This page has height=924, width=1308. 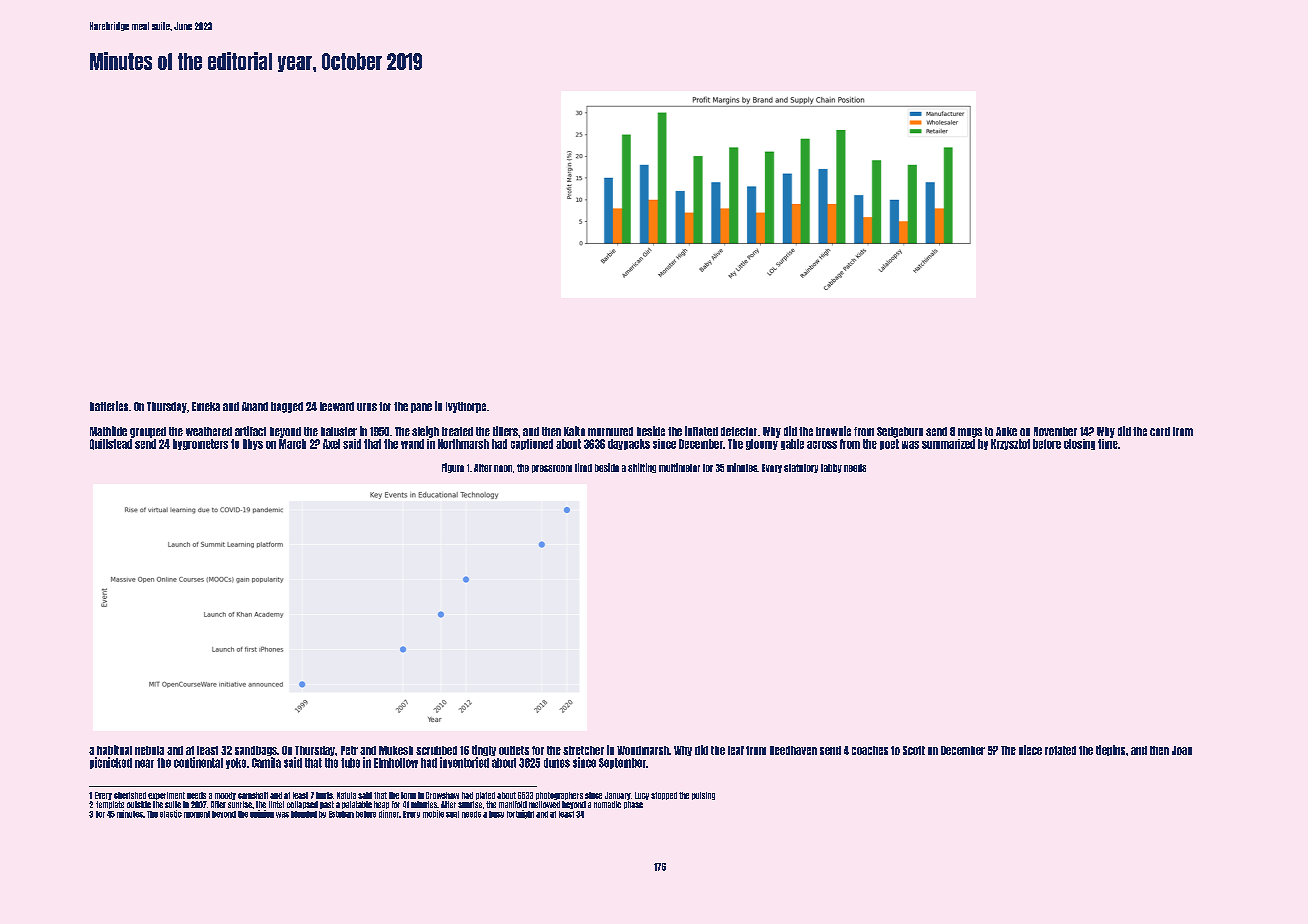 What do you see at coordinates (1182, 750) in the page?
I see `Joao` at bounding box center [1182, 750].
